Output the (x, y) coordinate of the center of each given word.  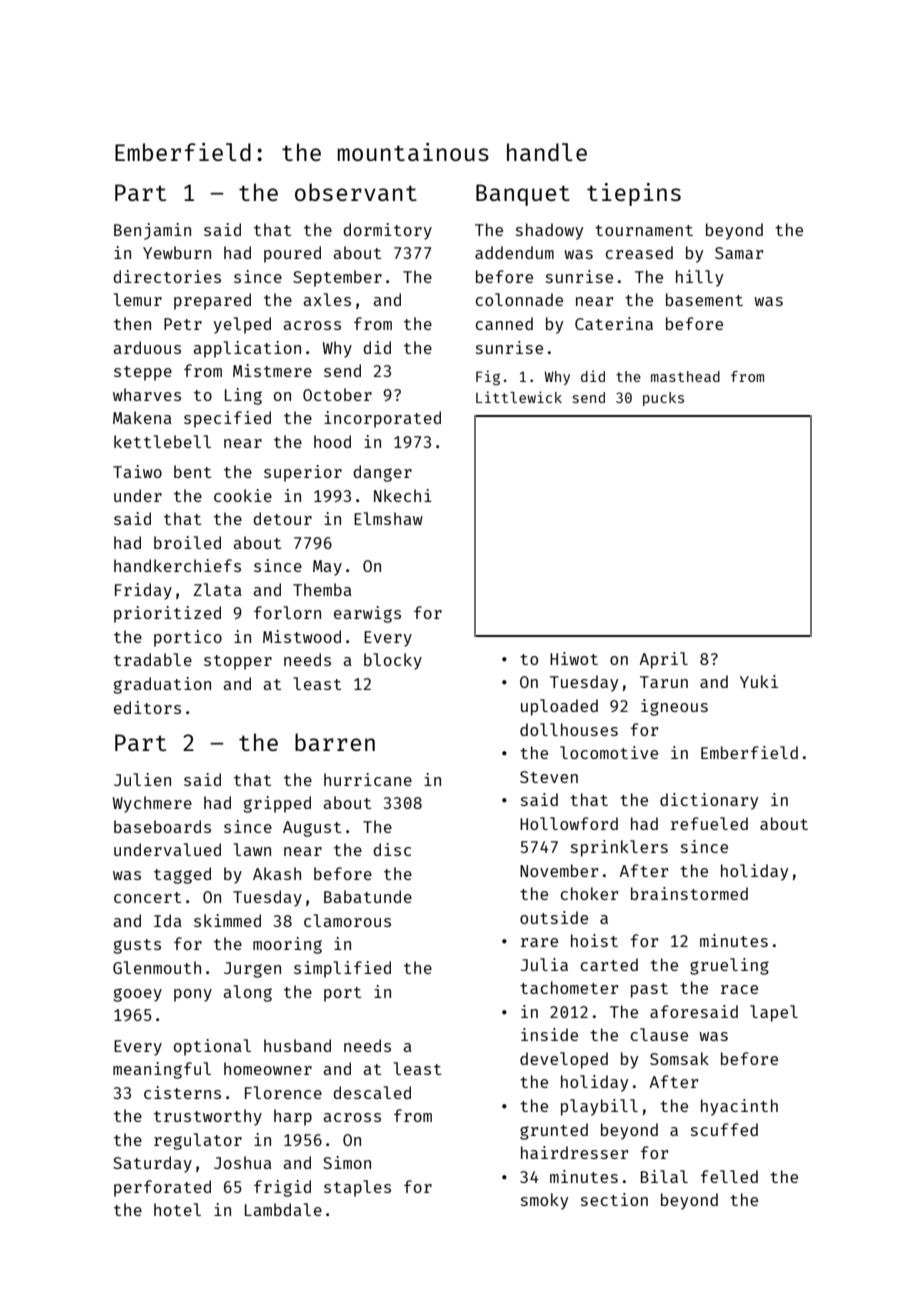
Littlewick (519, 397)
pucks (663, 399)
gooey (137, 995)
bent (192, 471)
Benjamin (152, 231)
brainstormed (689, 893)
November (559, 870)
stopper (238, 662)
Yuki (759, 681)
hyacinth (739, 1107)
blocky (393, 661)
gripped (277, 804)
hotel (177, 1209)
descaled (372, 1092)
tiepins (634, 194)
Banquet (523, 195)
